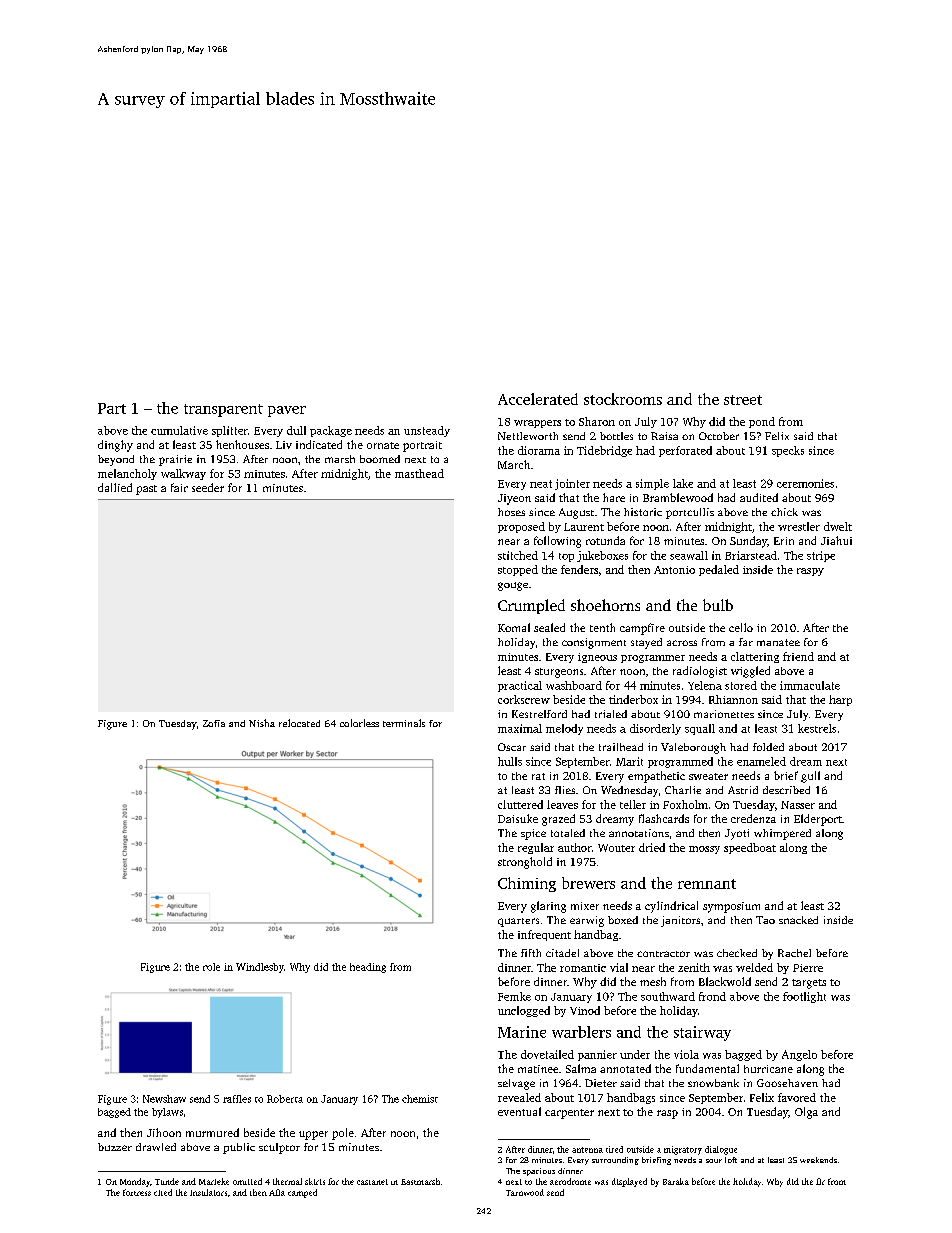 This screenshot has height=1233, width=952. Describe the element at coordinates (572, 484) in the screenshot. I see `jointer` at that location.
